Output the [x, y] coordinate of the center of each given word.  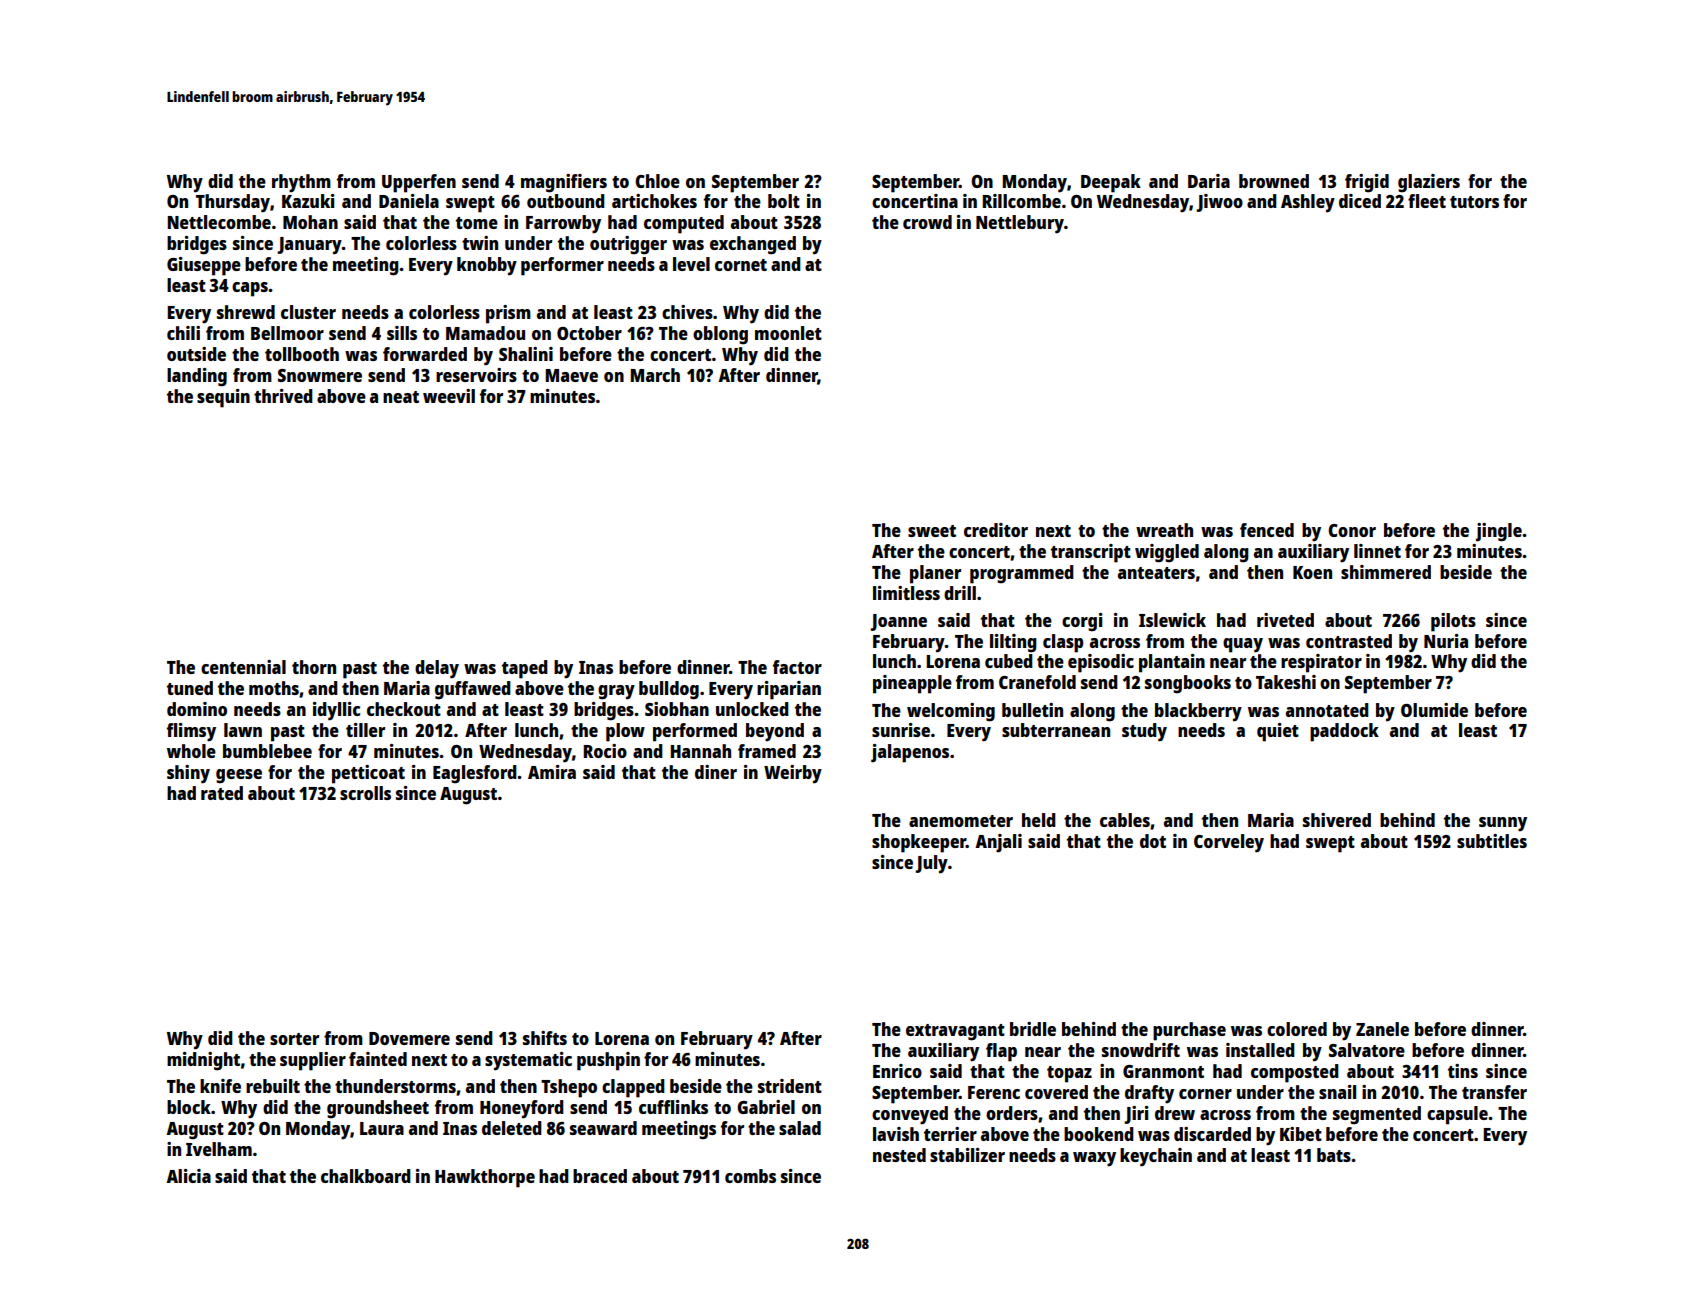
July [931, 864]
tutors [1474, 202]
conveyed [910, 1115]
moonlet [788, 333]
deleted [512, 1128]
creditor [996, 530]
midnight [203, 1061]
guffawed [473, 690]
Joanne [898, 622]
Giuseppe [204, 266]
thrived [283, 396]
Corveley [1229, 843]
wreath [1164, 530]
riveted [1285, 620]
